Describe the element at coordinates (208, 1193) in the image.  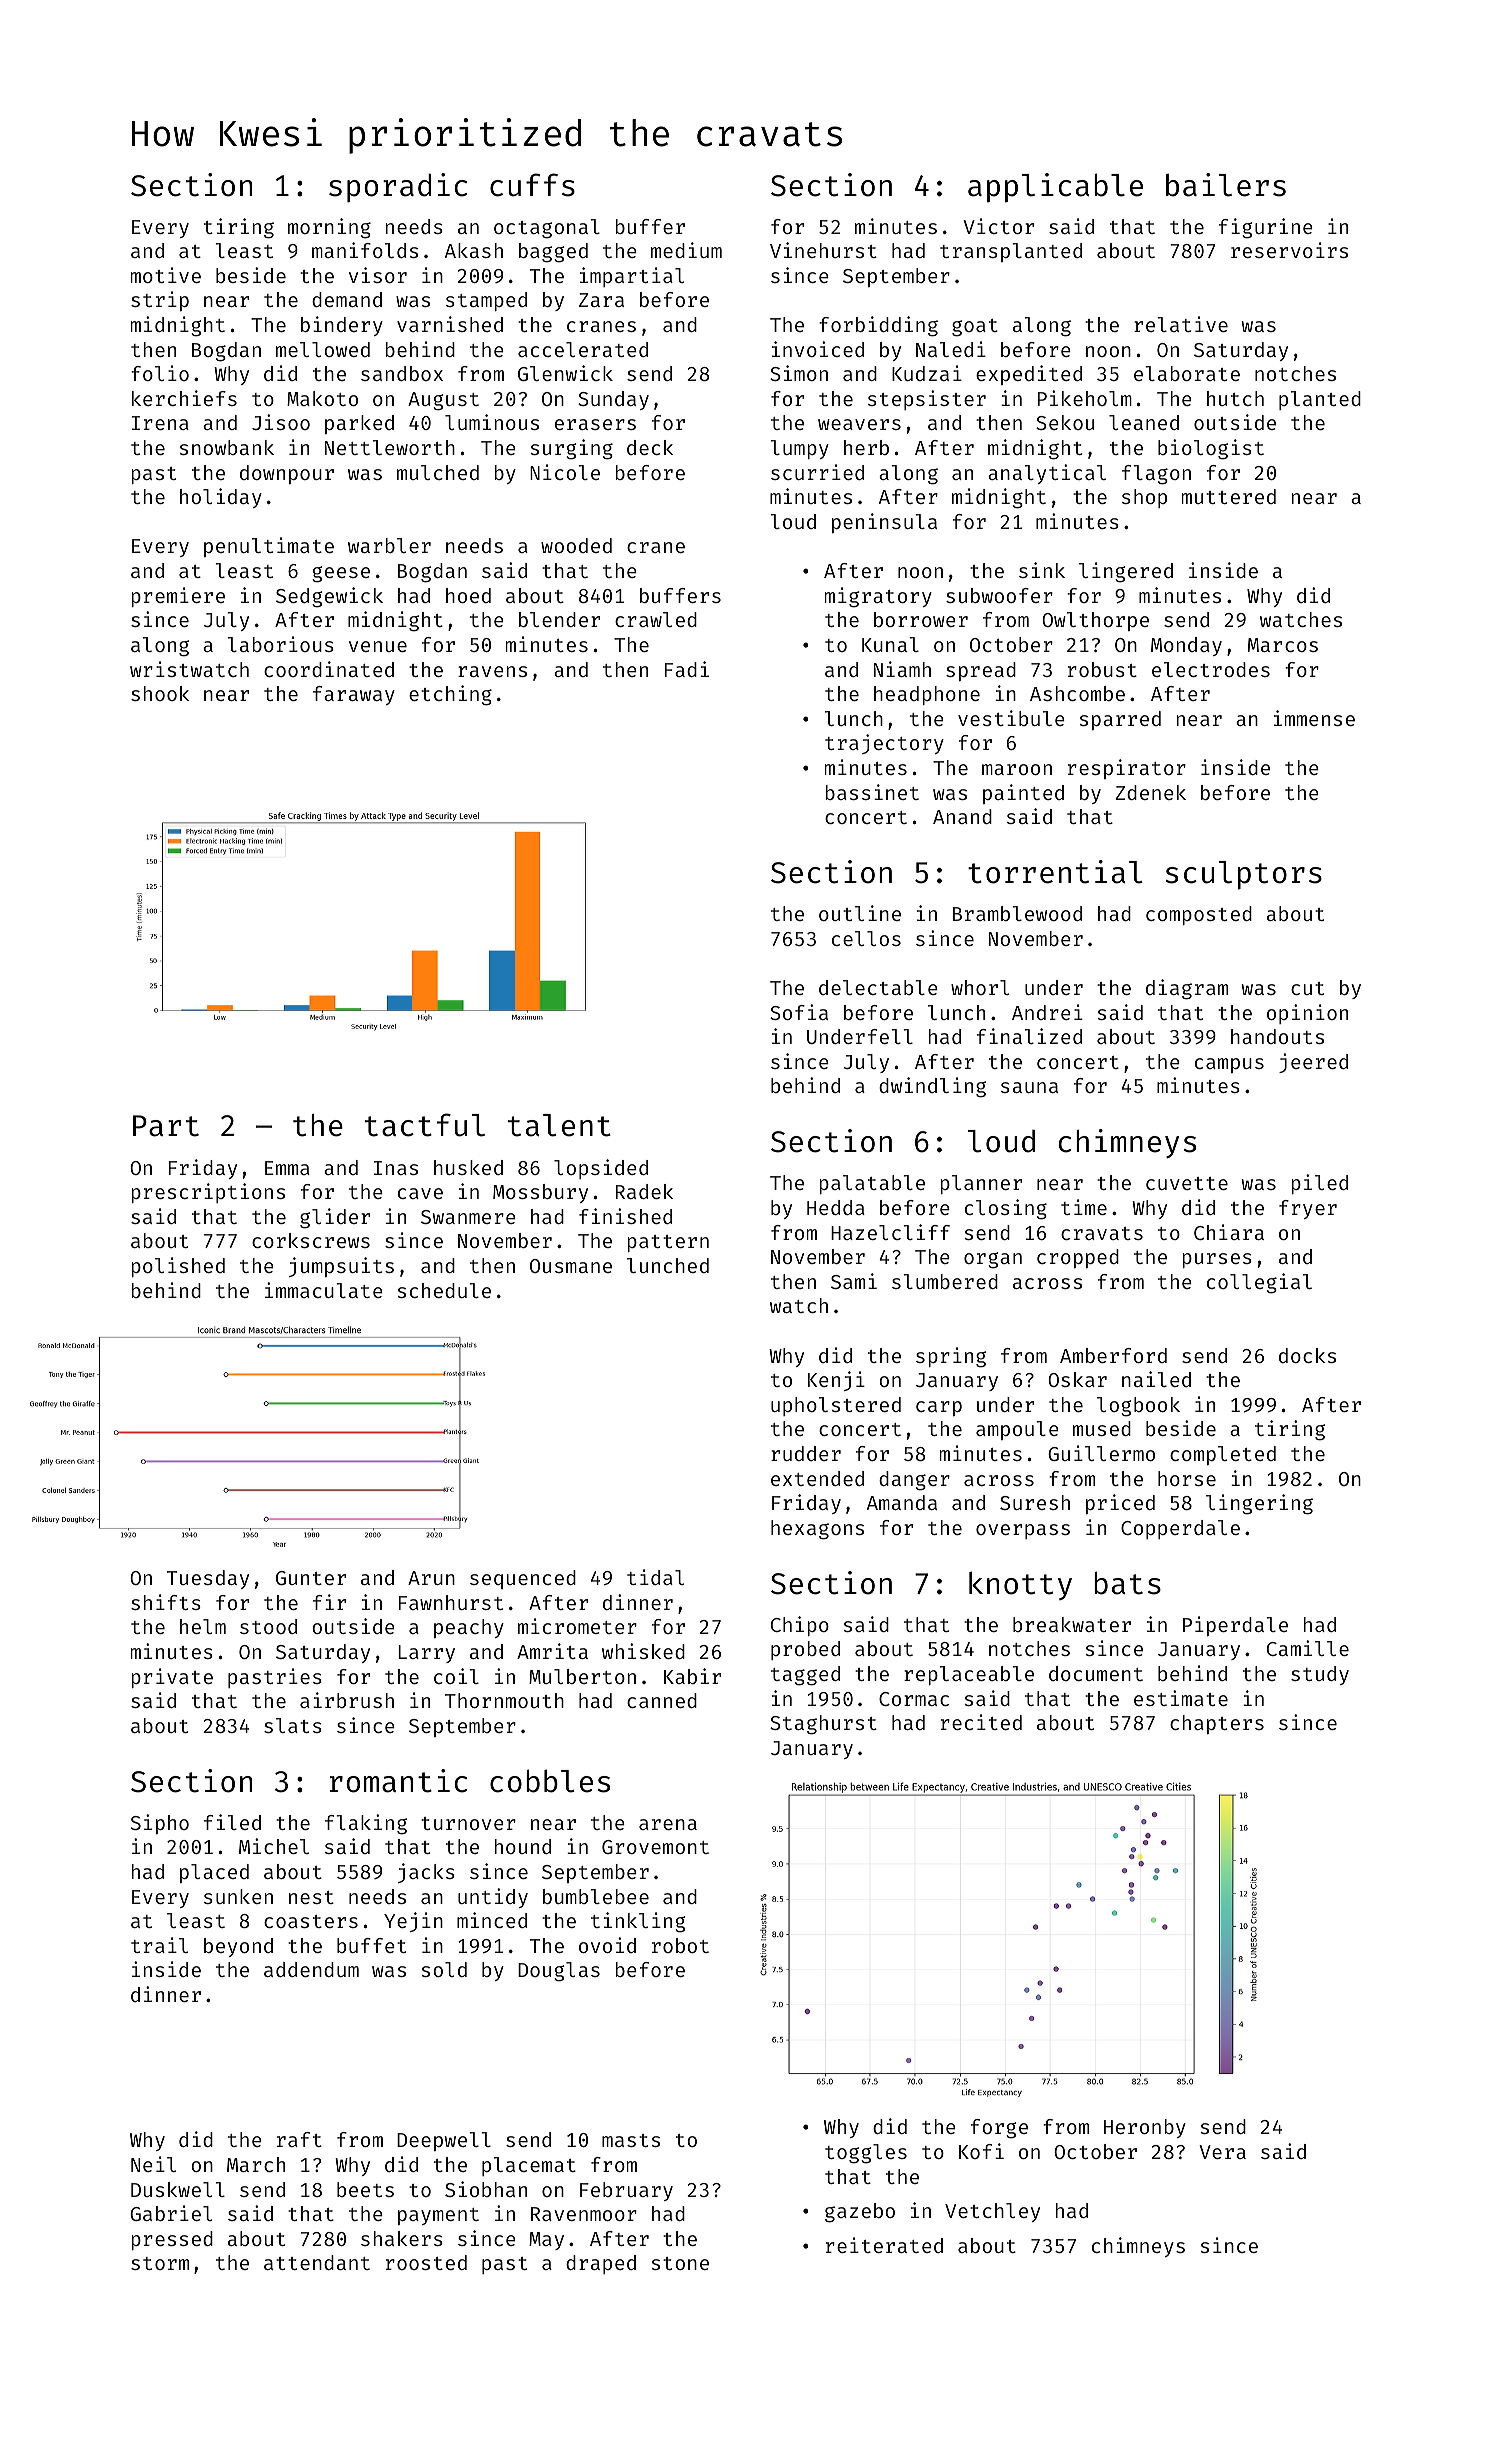
I see `prescriptions` at that location.
